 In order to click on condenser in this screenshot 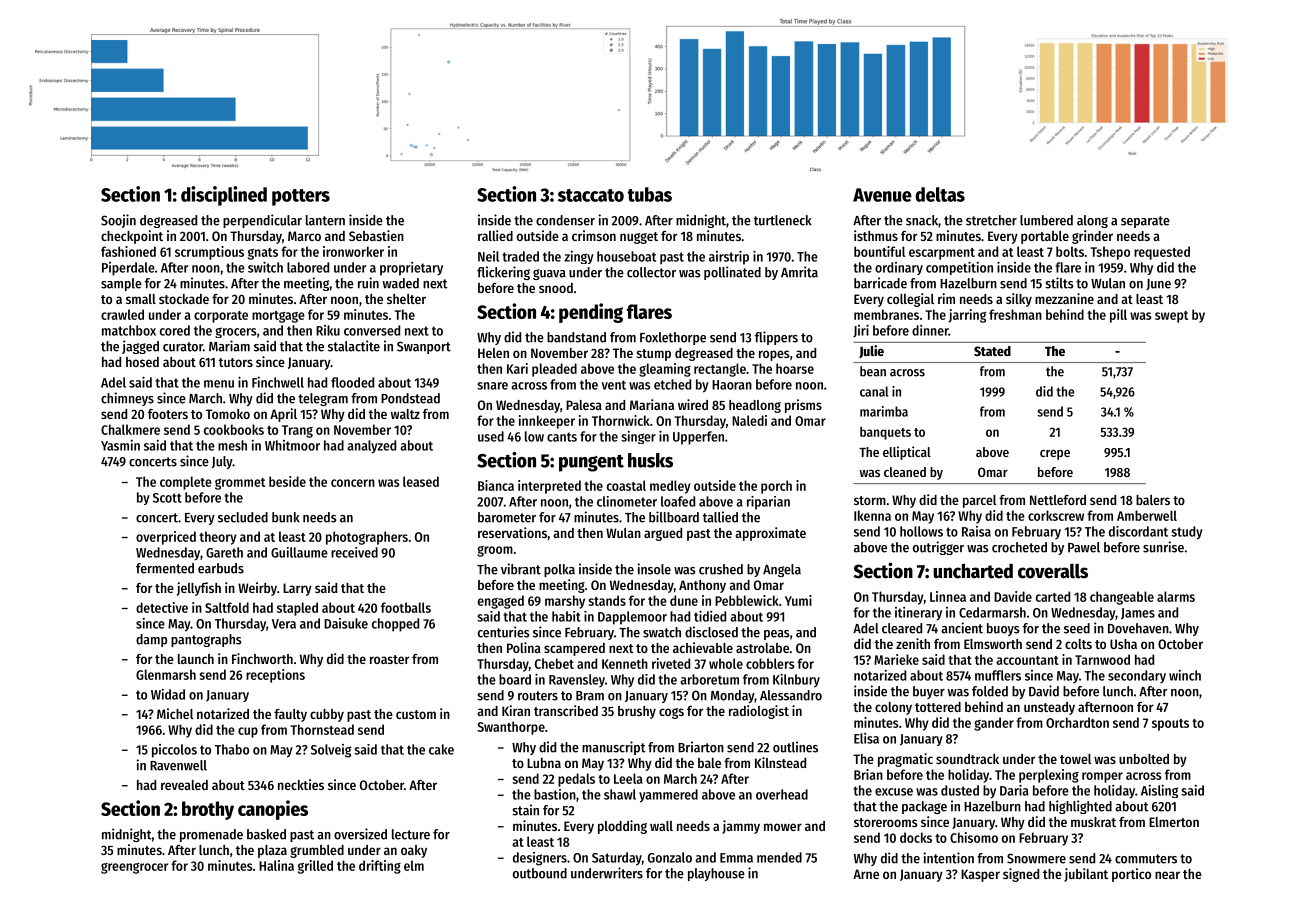, I will do `click(565, 220)`.
